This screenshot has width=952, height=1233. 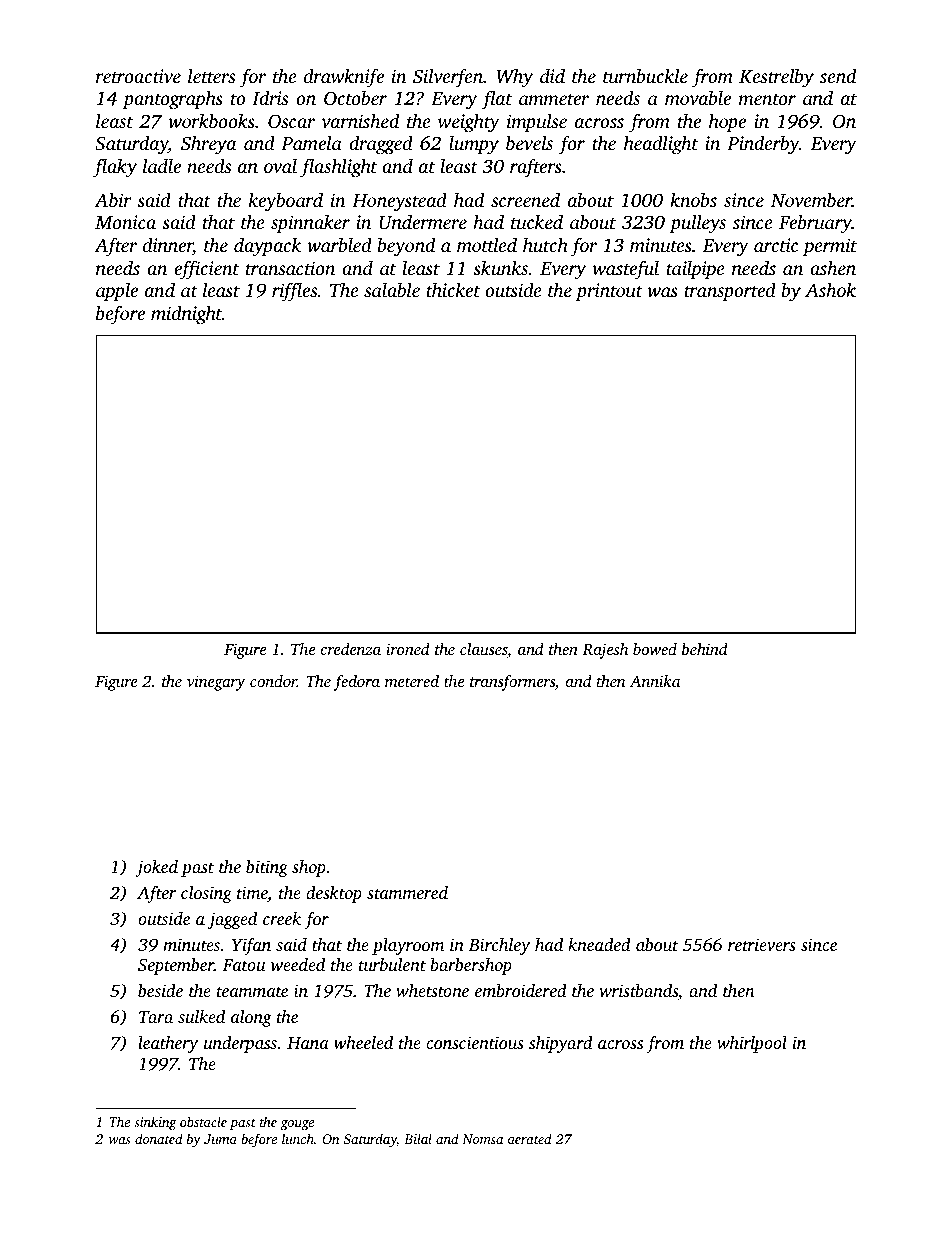 What do you see at coordinates (838, 75) in the screenshot?
I see `send` at bounding box center [838, 75].
